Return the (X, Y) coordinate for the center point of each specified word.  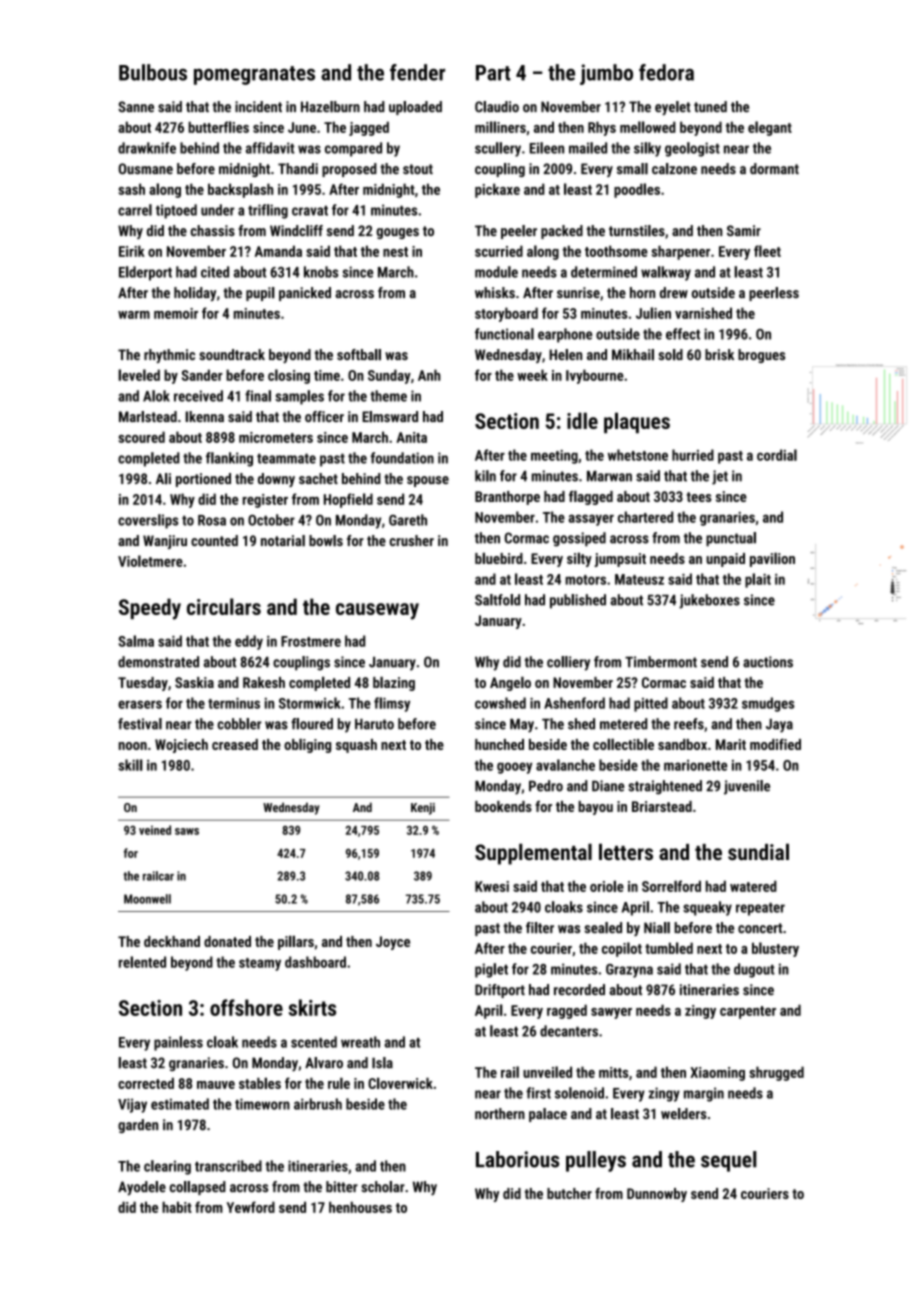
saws (187, 831)
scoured (141, 437)
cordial (777, 455)
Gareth (408, 520)
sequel (729, 1161)
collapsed (198, 1188)
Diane (608, 786)
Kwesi (492, 886)
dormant (774, 168)
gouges (397, 233)
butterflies (218, 127)
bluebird (499, 558)
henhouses (360, 1207)
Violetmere (150, 561)
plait (758, 580)
